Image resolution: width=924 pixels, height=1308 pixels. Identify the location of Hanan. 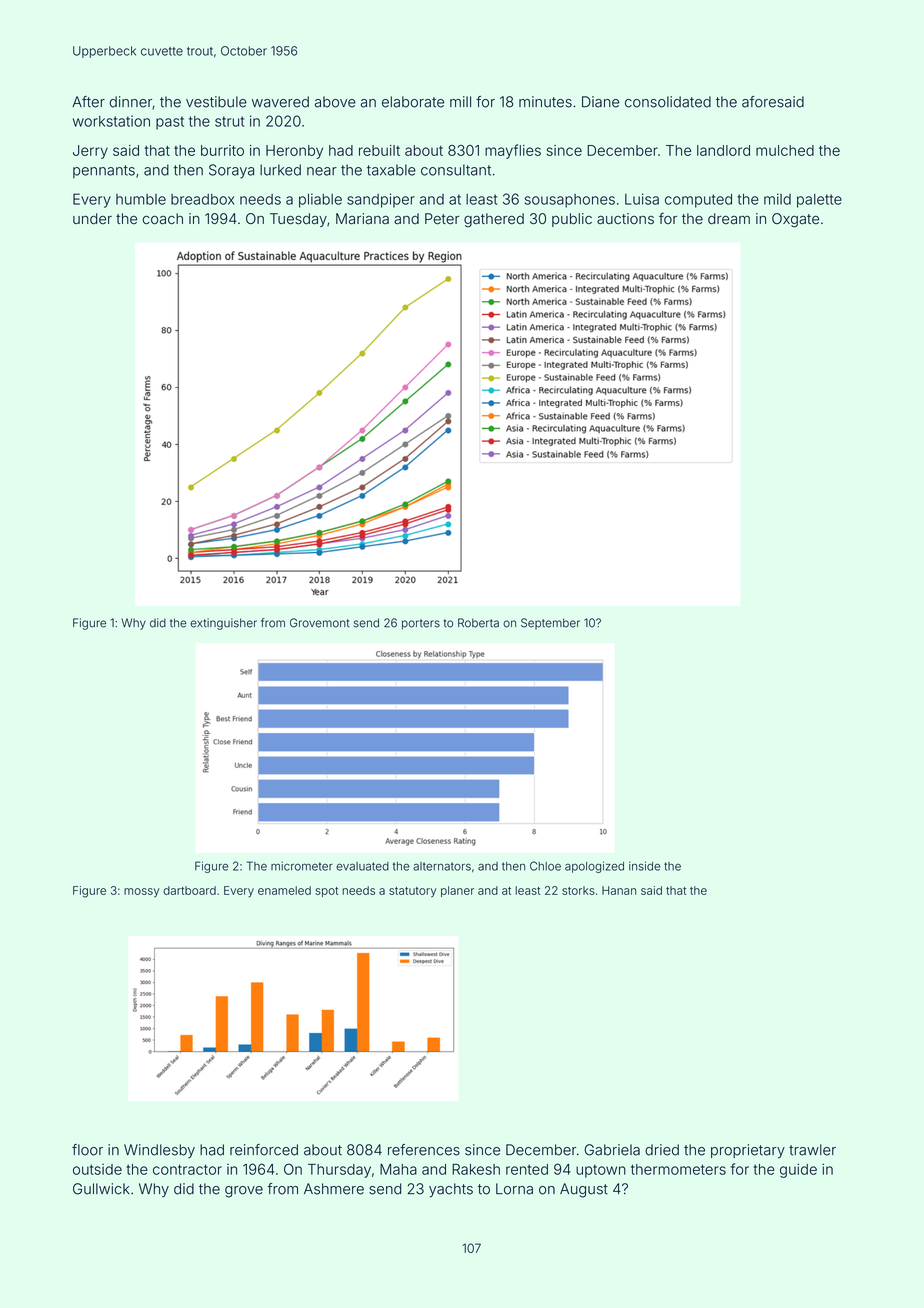
(619, 890).
